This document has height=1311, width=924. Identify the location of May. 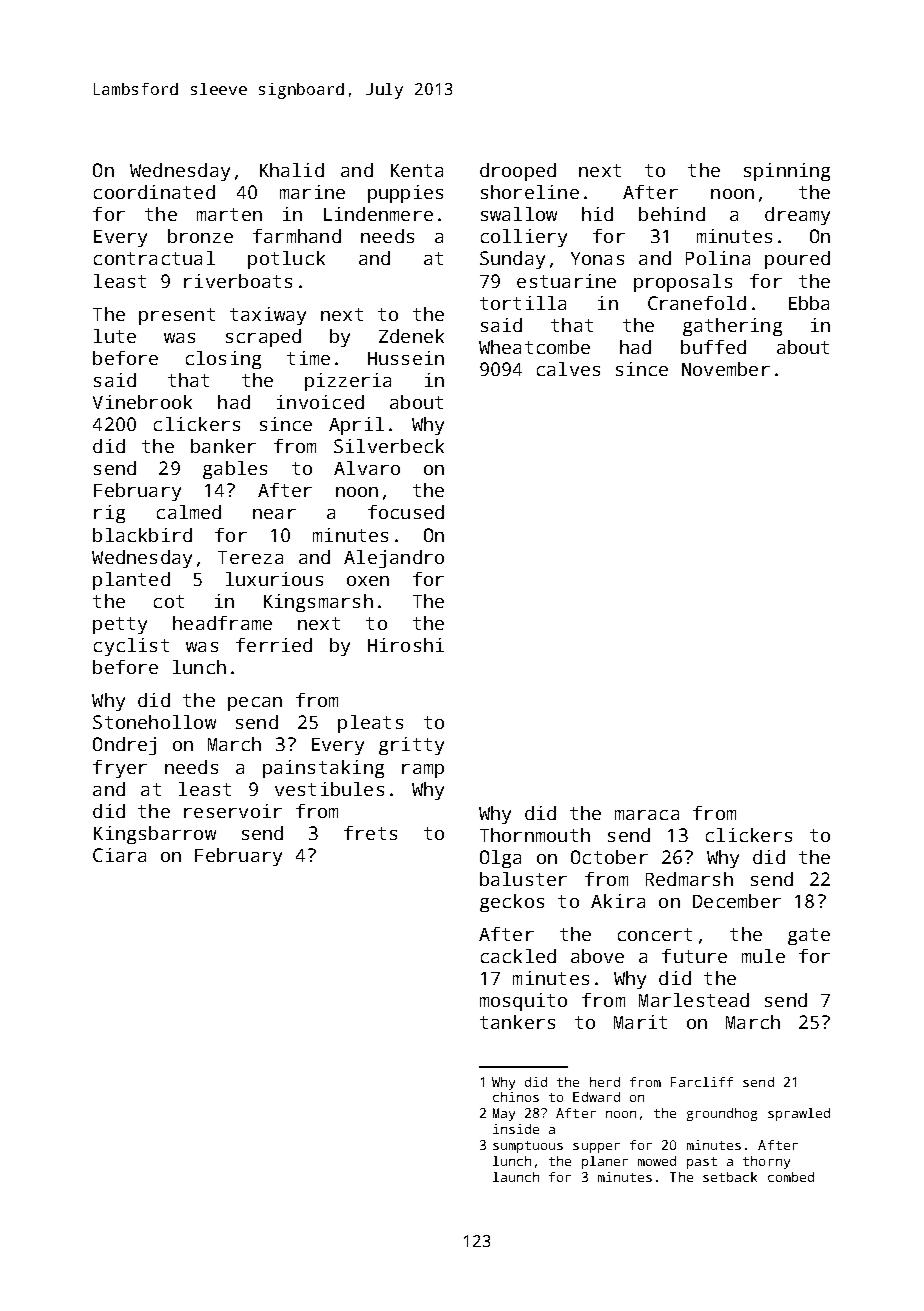
(504, 1114).
